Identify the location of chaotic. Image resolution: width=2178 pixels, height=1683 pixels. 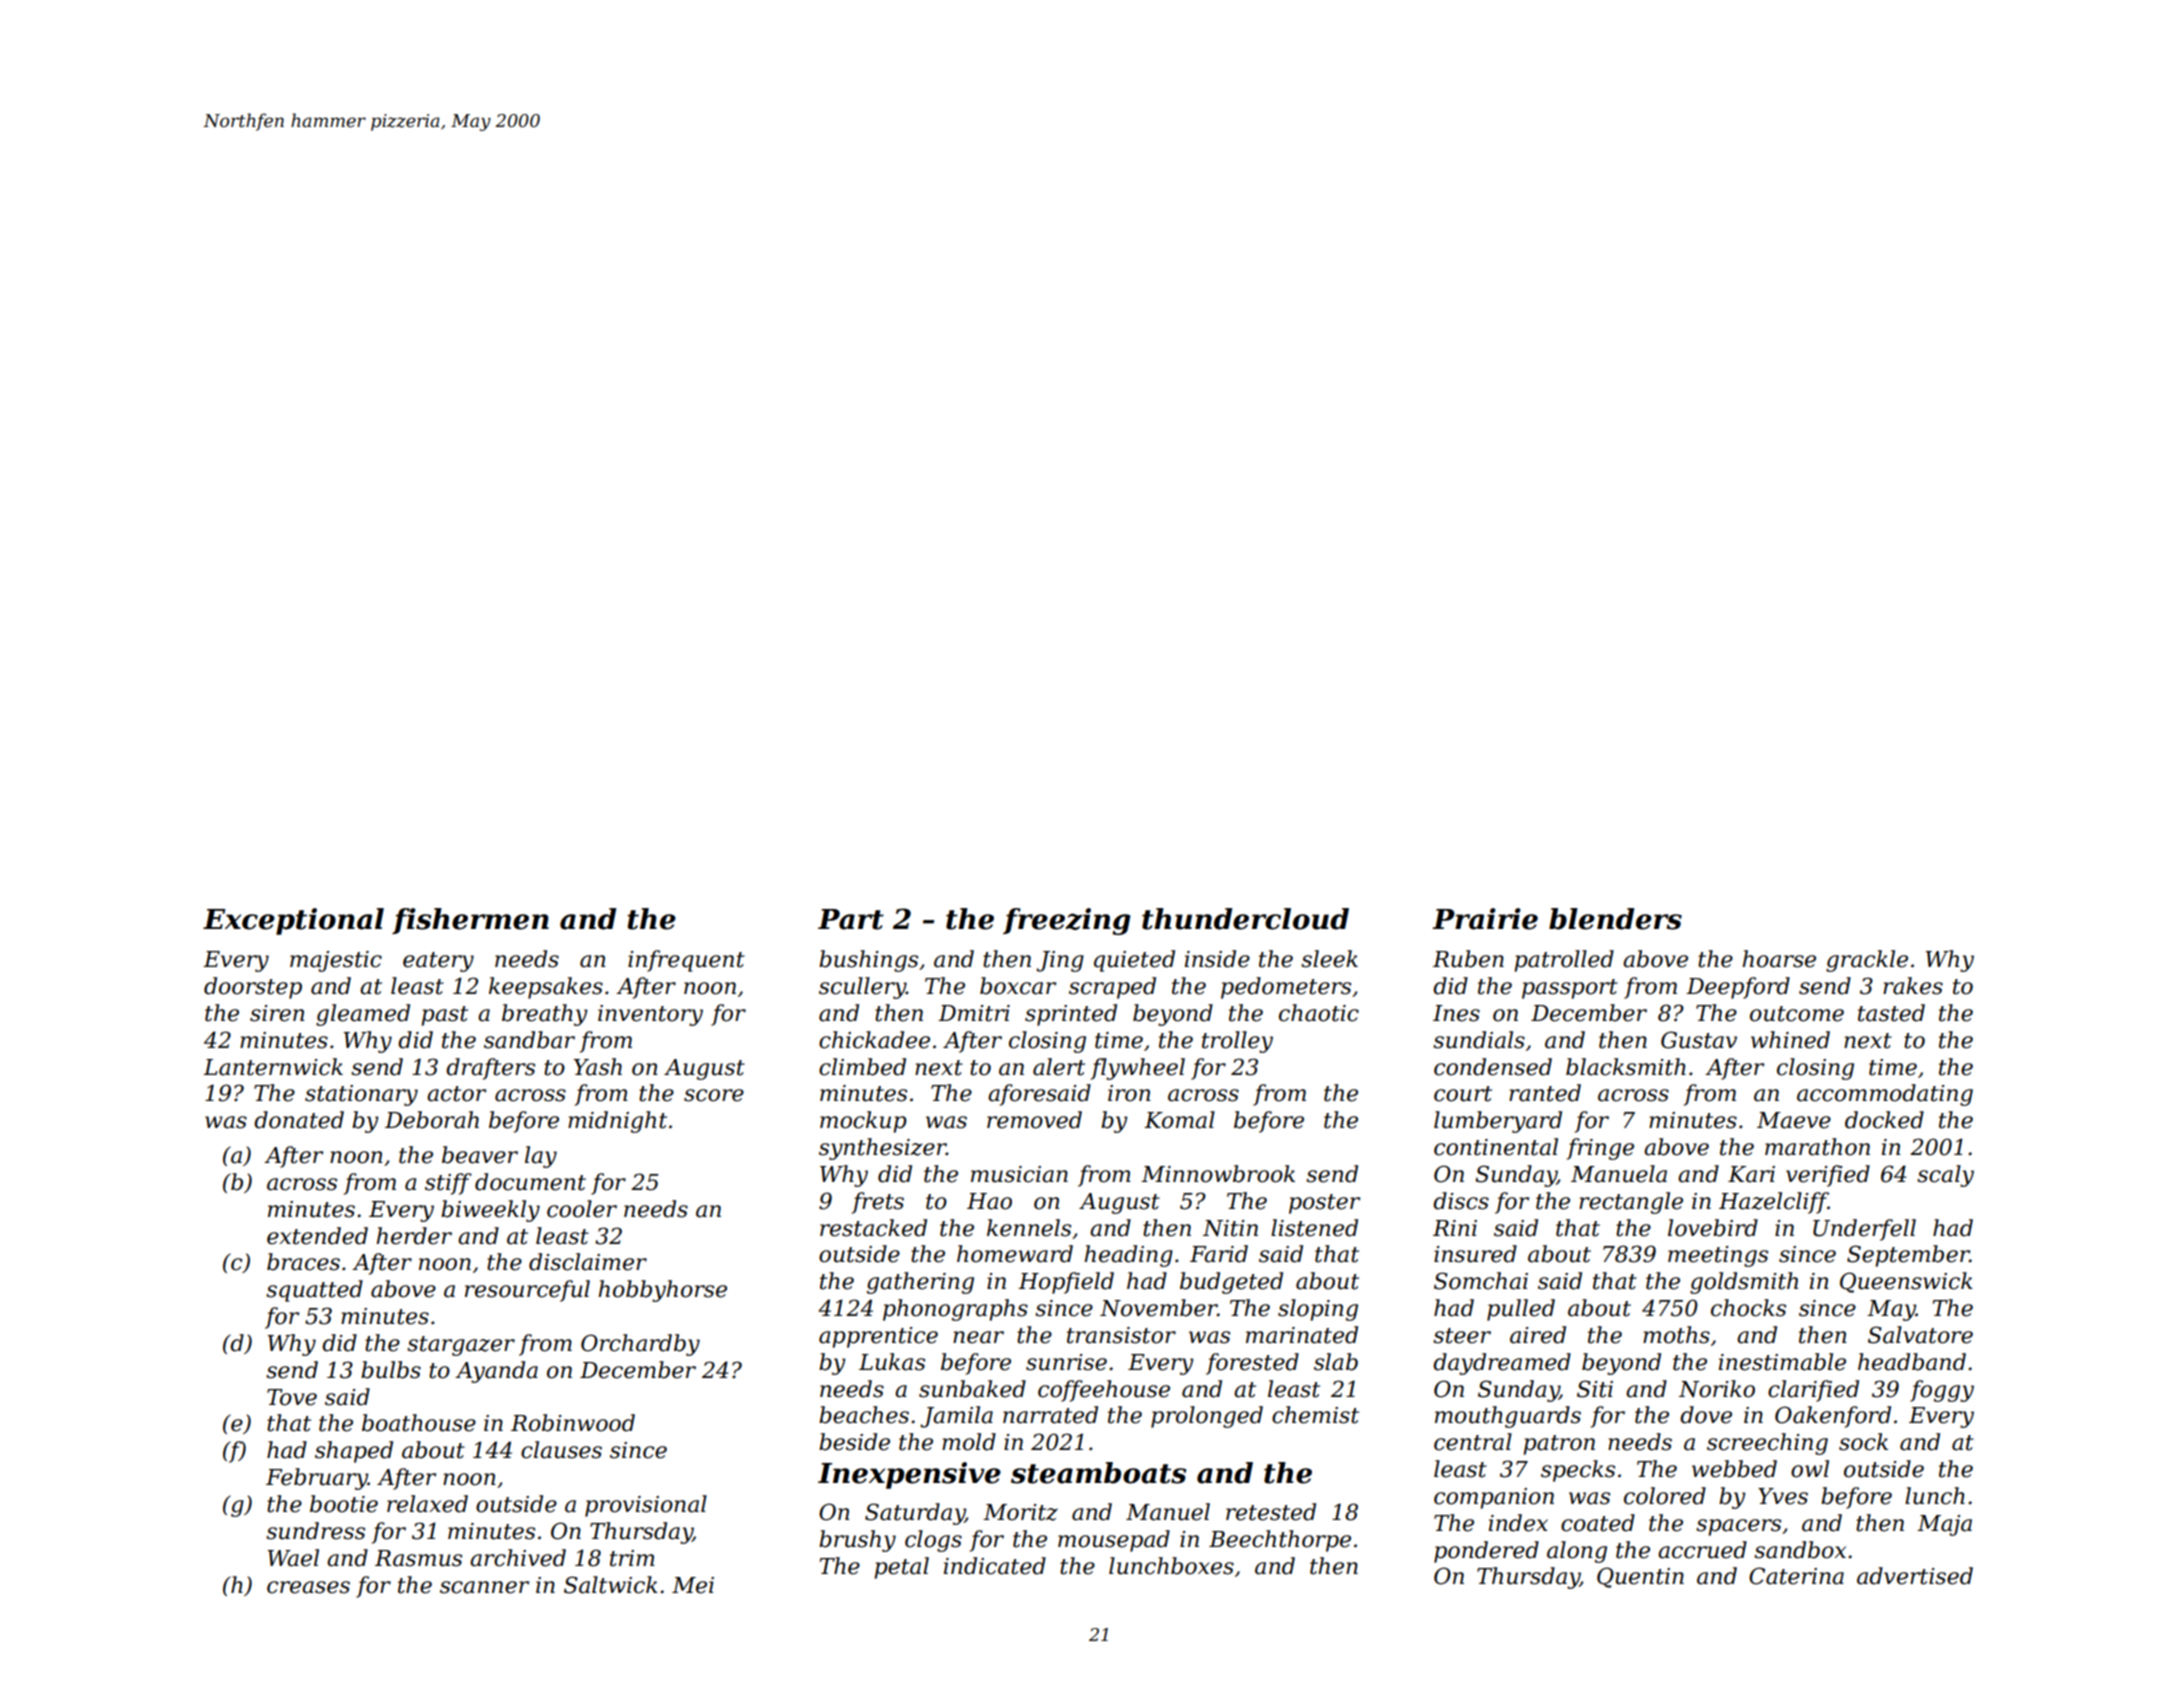
(1319, 1013).
